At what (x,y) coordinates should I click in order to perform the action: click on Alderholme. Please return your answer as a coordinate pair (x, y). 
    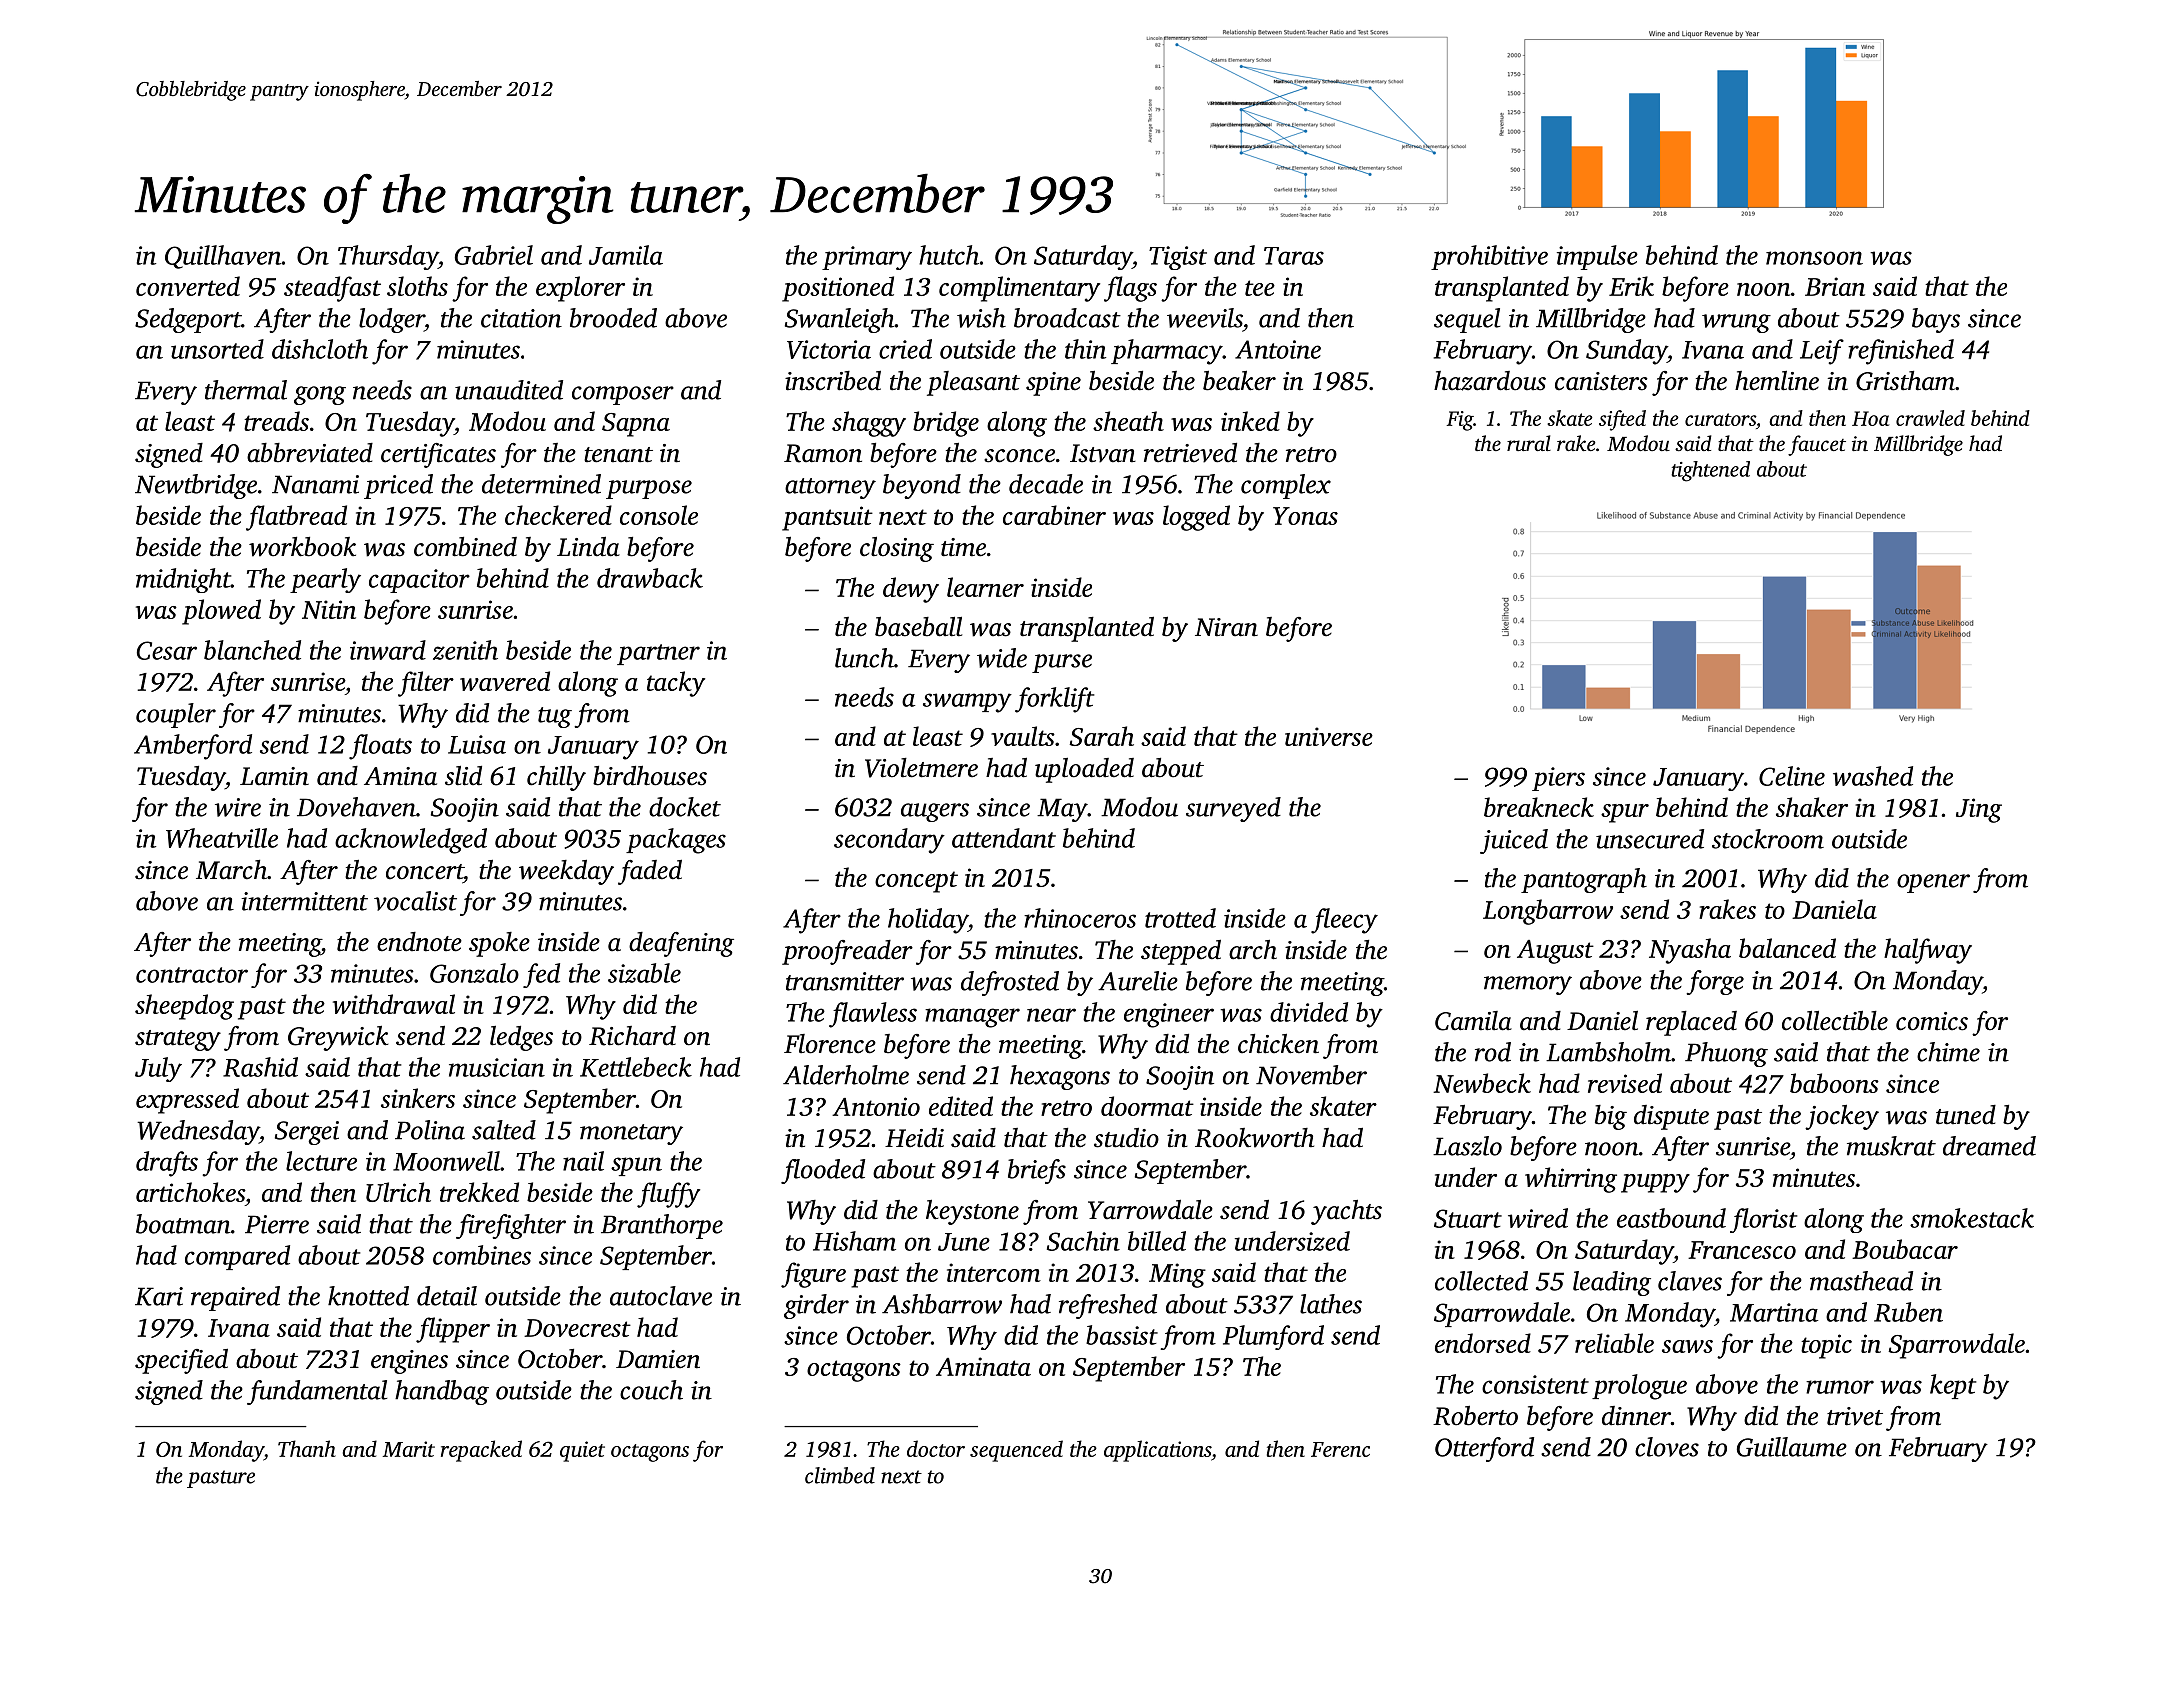
    Looking at the image, I should click on (846, 1075).
